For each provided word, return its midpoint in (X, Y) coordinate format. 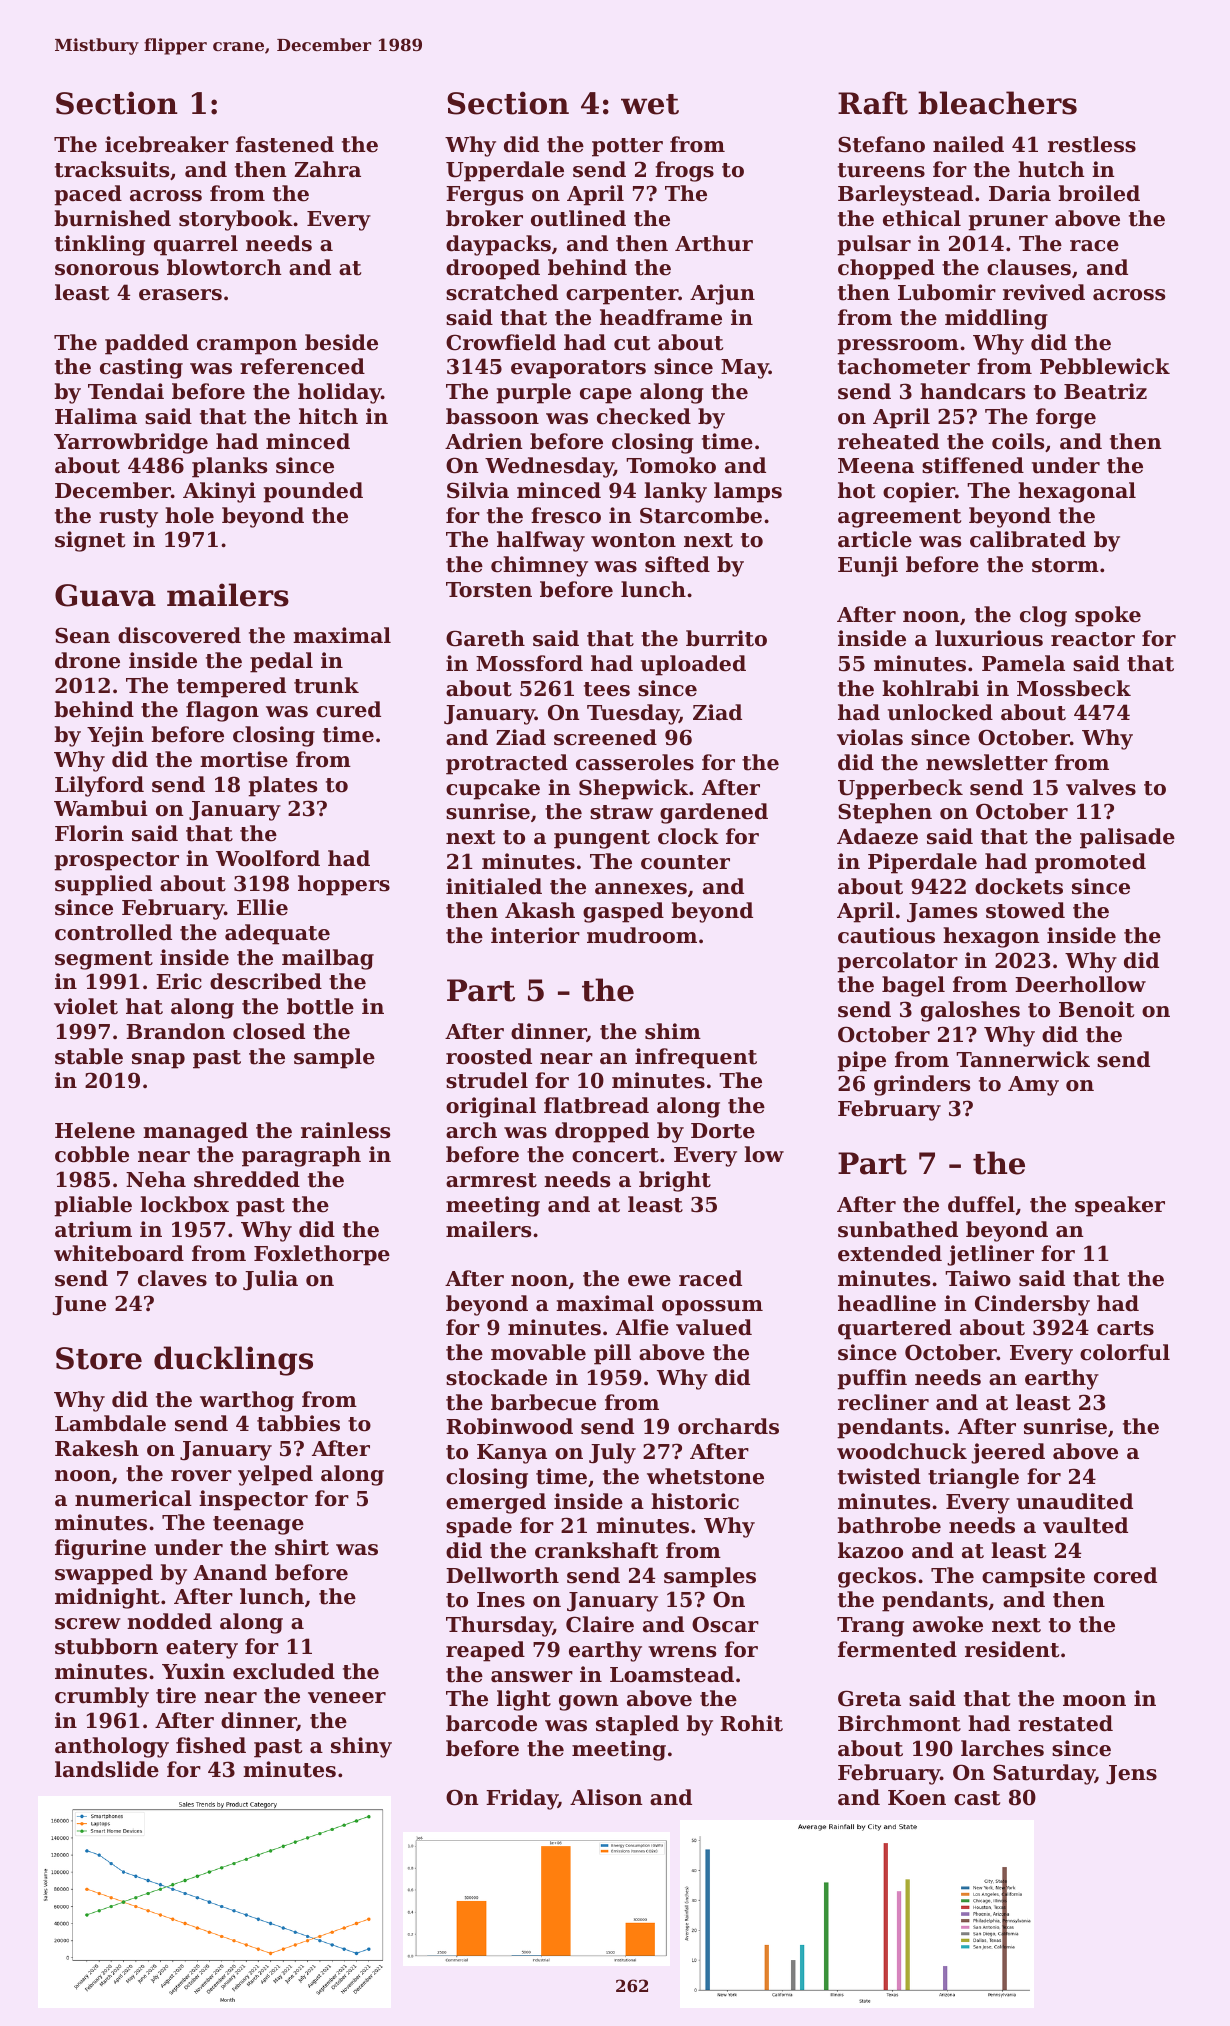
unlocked (940, 712)
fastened (285, 144)
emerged (496, 1503)
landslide (107, 1769)
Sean (82, 635)
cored (1125, 1575)
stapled (637, 1725)
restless (1092, 144)
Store (99, 1358)
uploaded (693, 665)
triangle (973, 1478)
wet (650, 104)
